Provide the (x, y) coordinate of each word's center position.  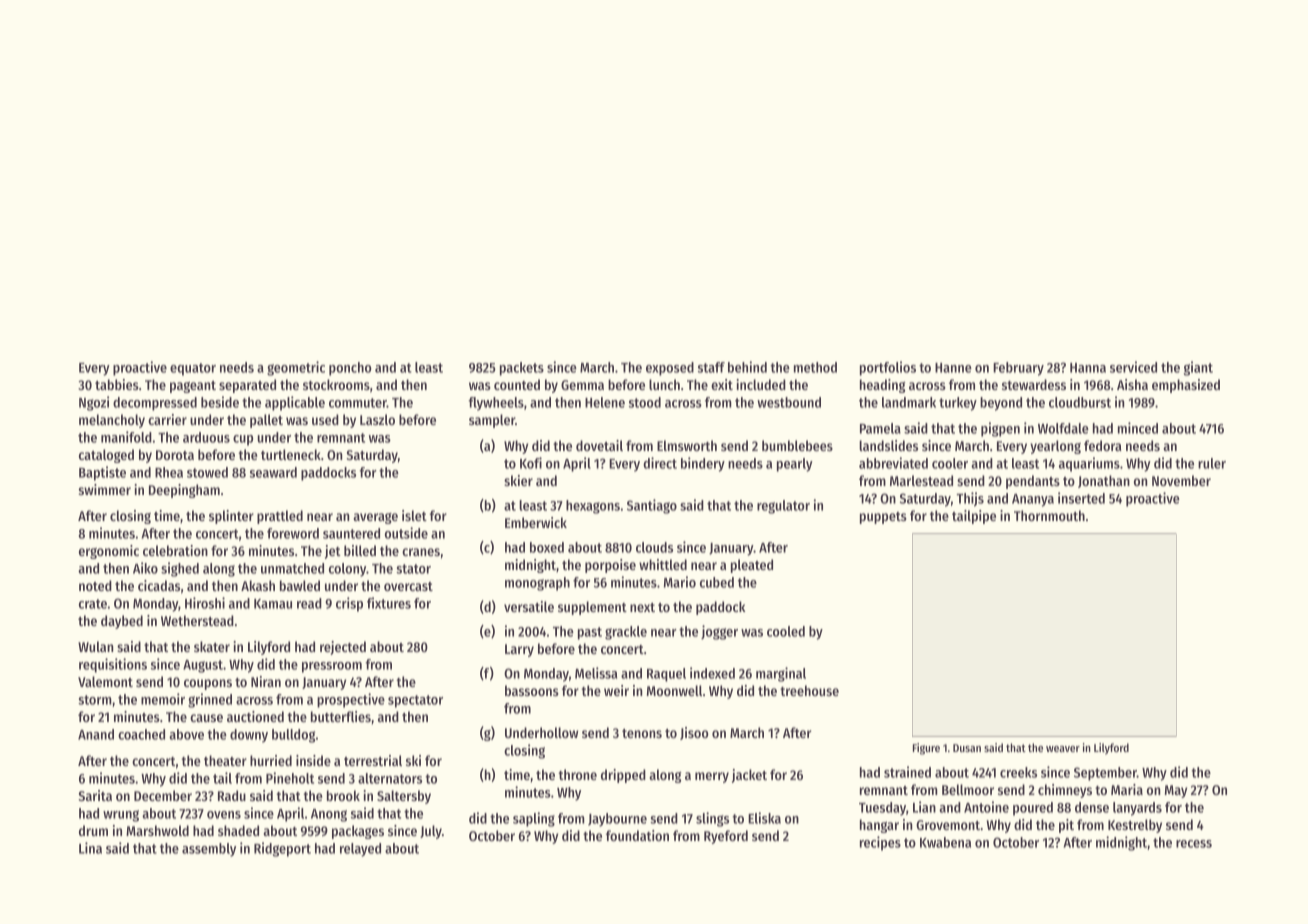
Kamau (273, 604)
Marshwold (157, 830)
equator (193, 369)
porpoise (610, 566)
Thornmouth (1049, 515)
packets (522, 369)
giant (1198, 368)
